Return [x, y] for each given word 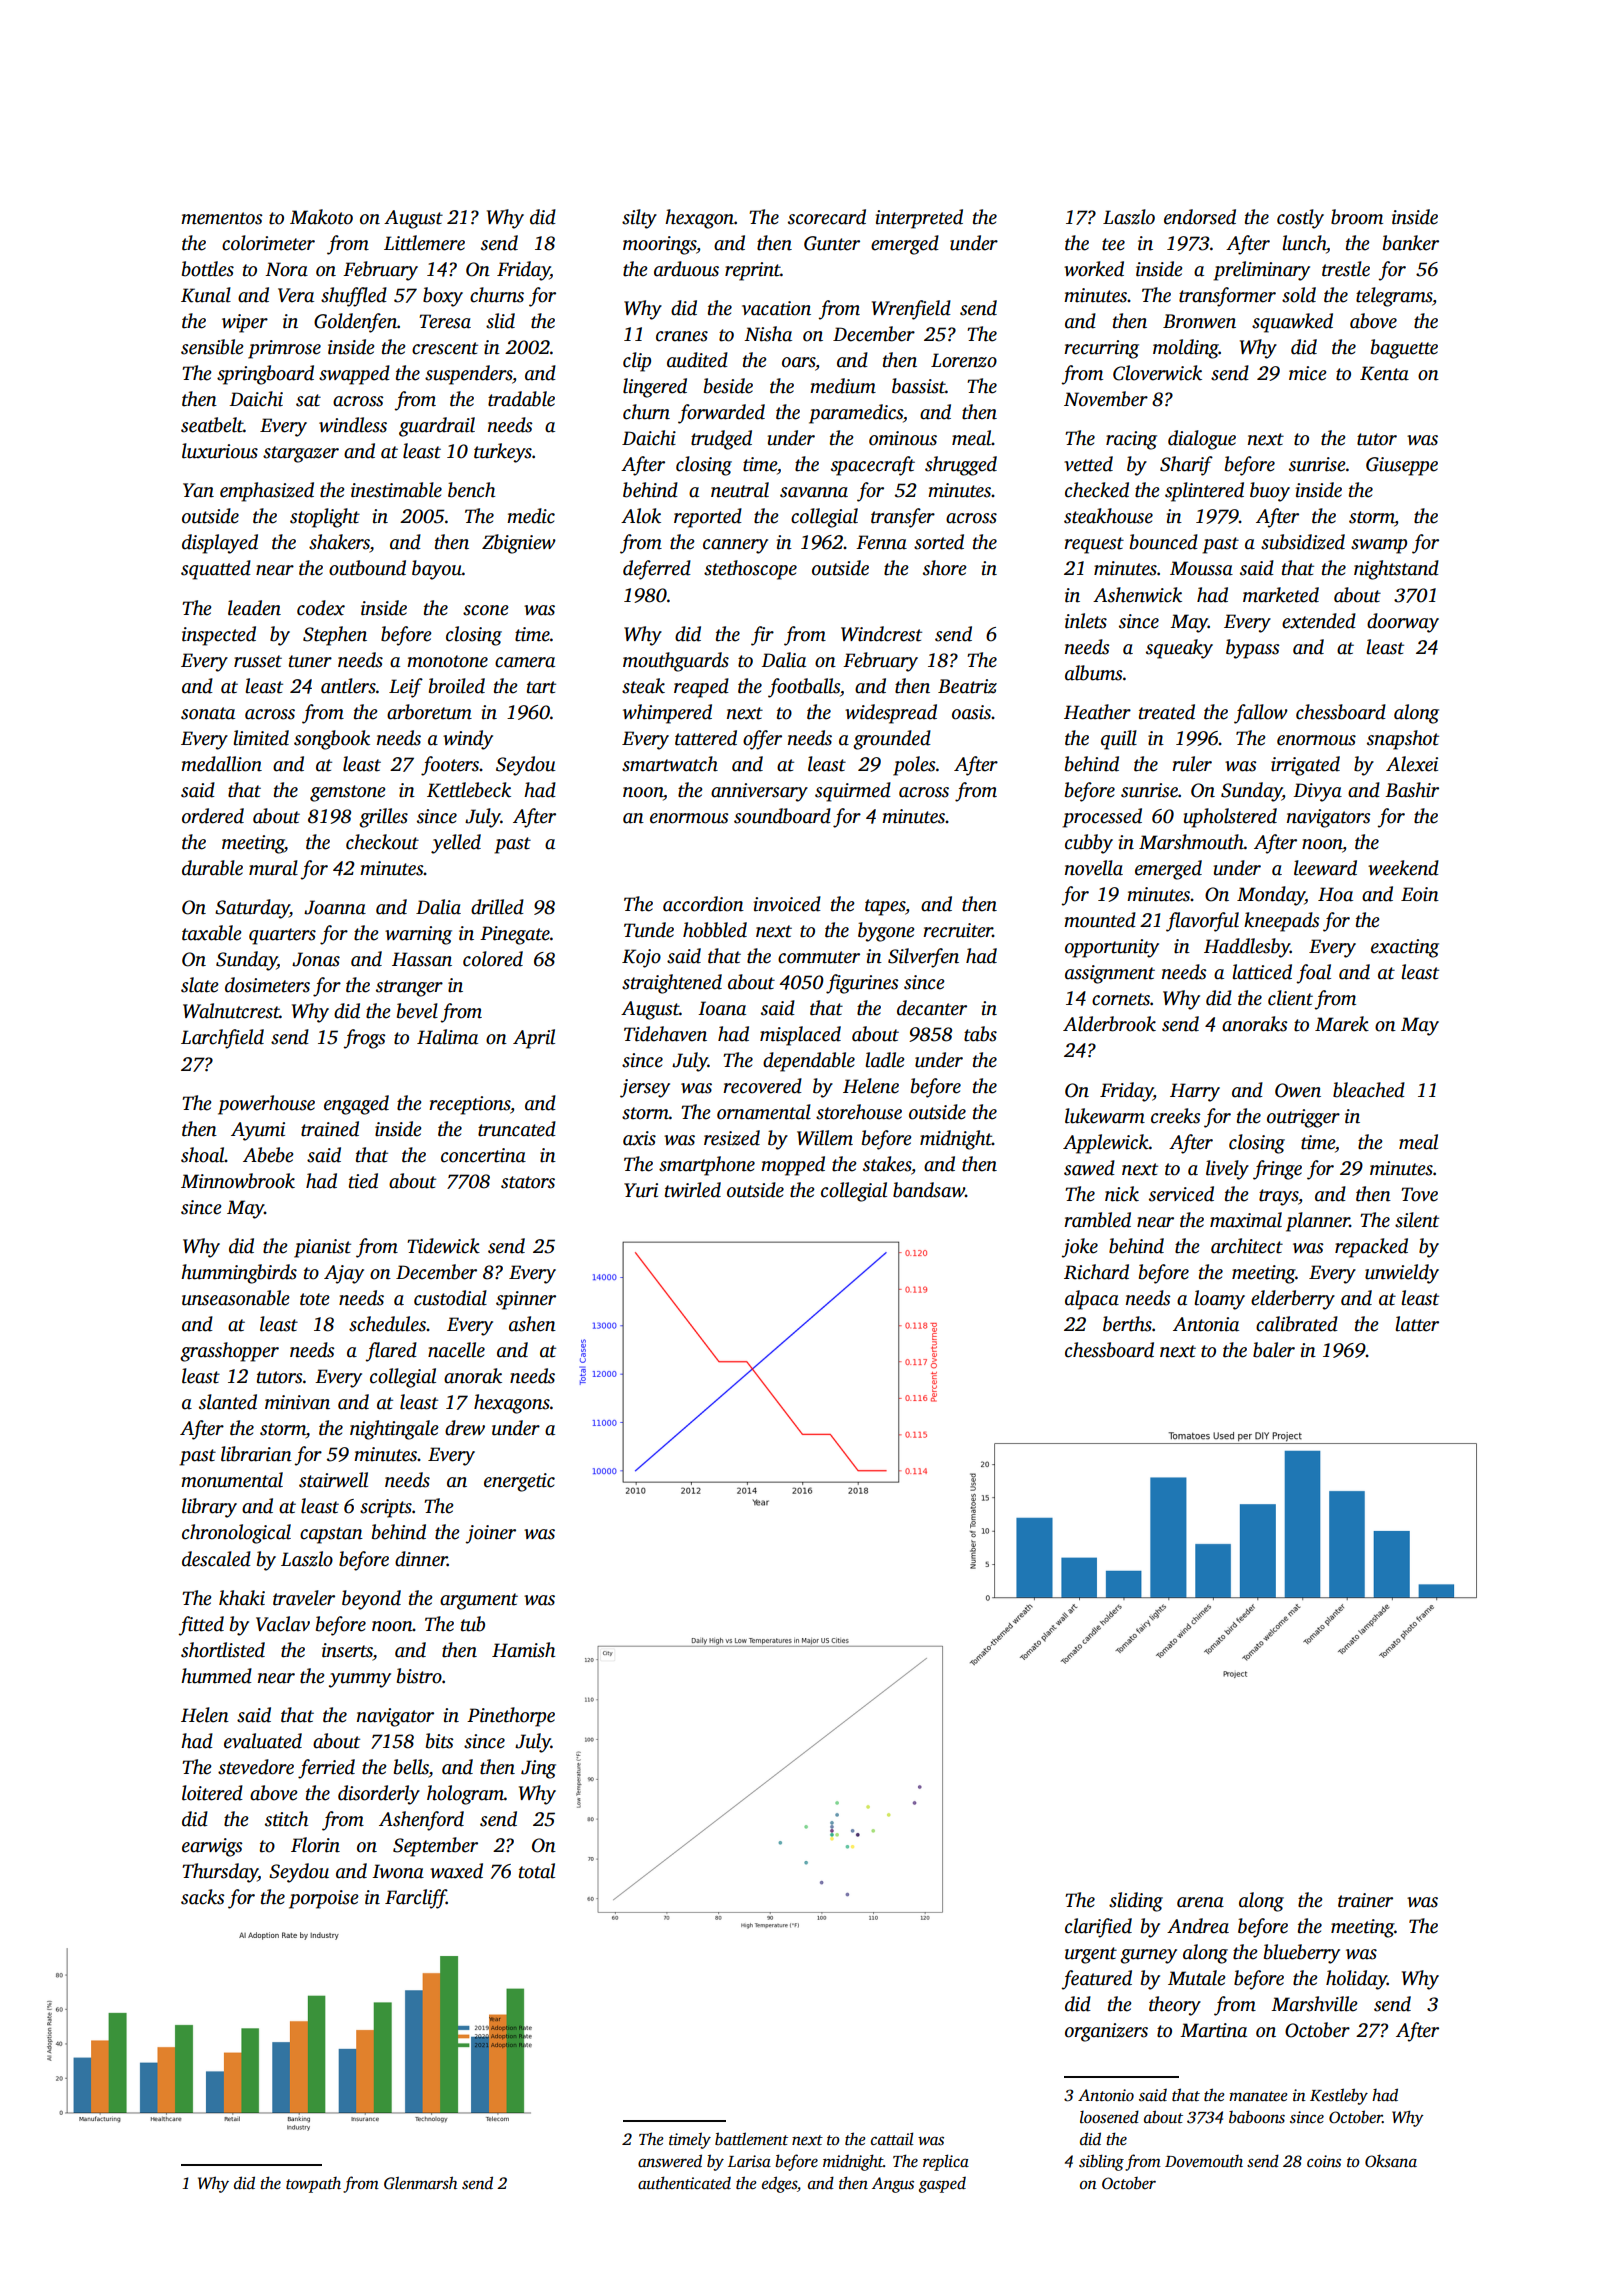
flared [391, 1352]
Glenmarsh [420, 2183]
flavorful [1202, 922]
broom [1357, 217]
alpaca [1092, 1300]
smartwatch [670, 764]
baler [1274, 1350]
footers [450, 766]
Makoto [321, 217]
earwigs [212, 1847]
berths [1127, 1324]
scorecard [827, 217]
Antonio [1106, 2095]
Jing [538, 1769]
